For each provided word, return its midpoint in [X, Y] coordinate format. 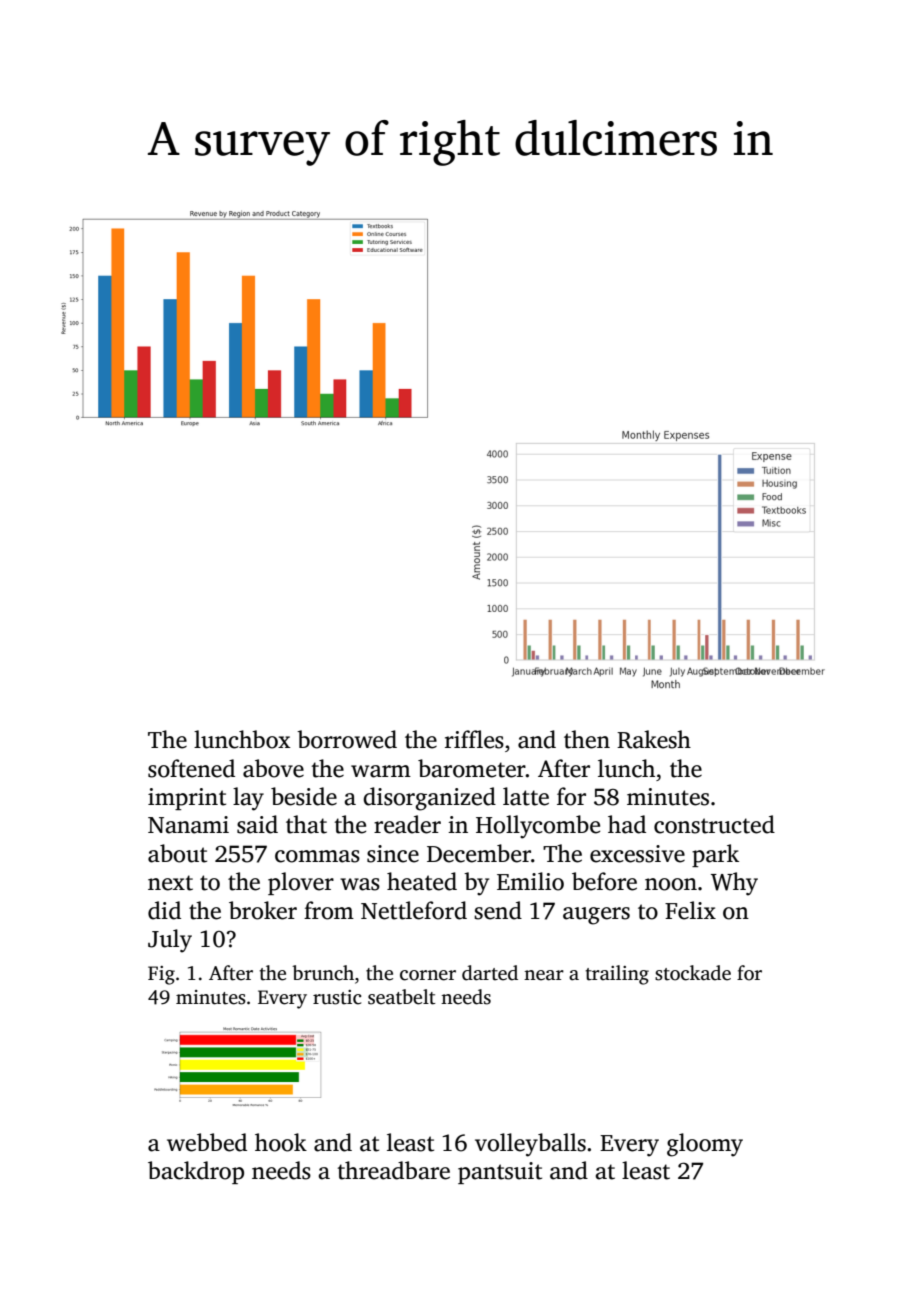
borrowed [347, 739]
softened [191, 768]
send [498, 910]
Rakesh [654, 739]
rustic [337, 997]
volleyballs [530, 1145]
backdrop [196, 1172]
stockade [693, 973]
